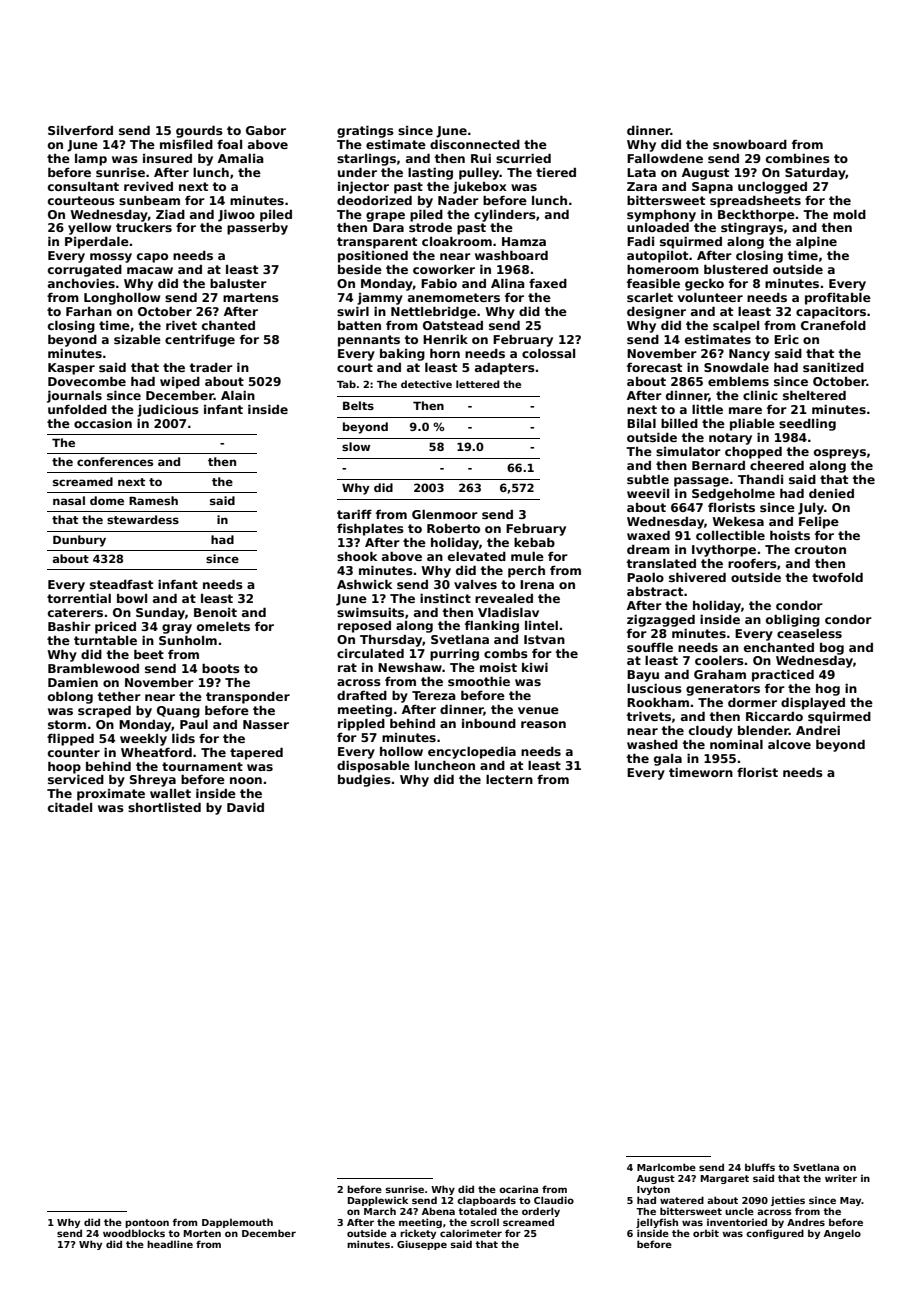  Describe the element at coordinates (668, 760) in the page. I see `gala` at that location.
